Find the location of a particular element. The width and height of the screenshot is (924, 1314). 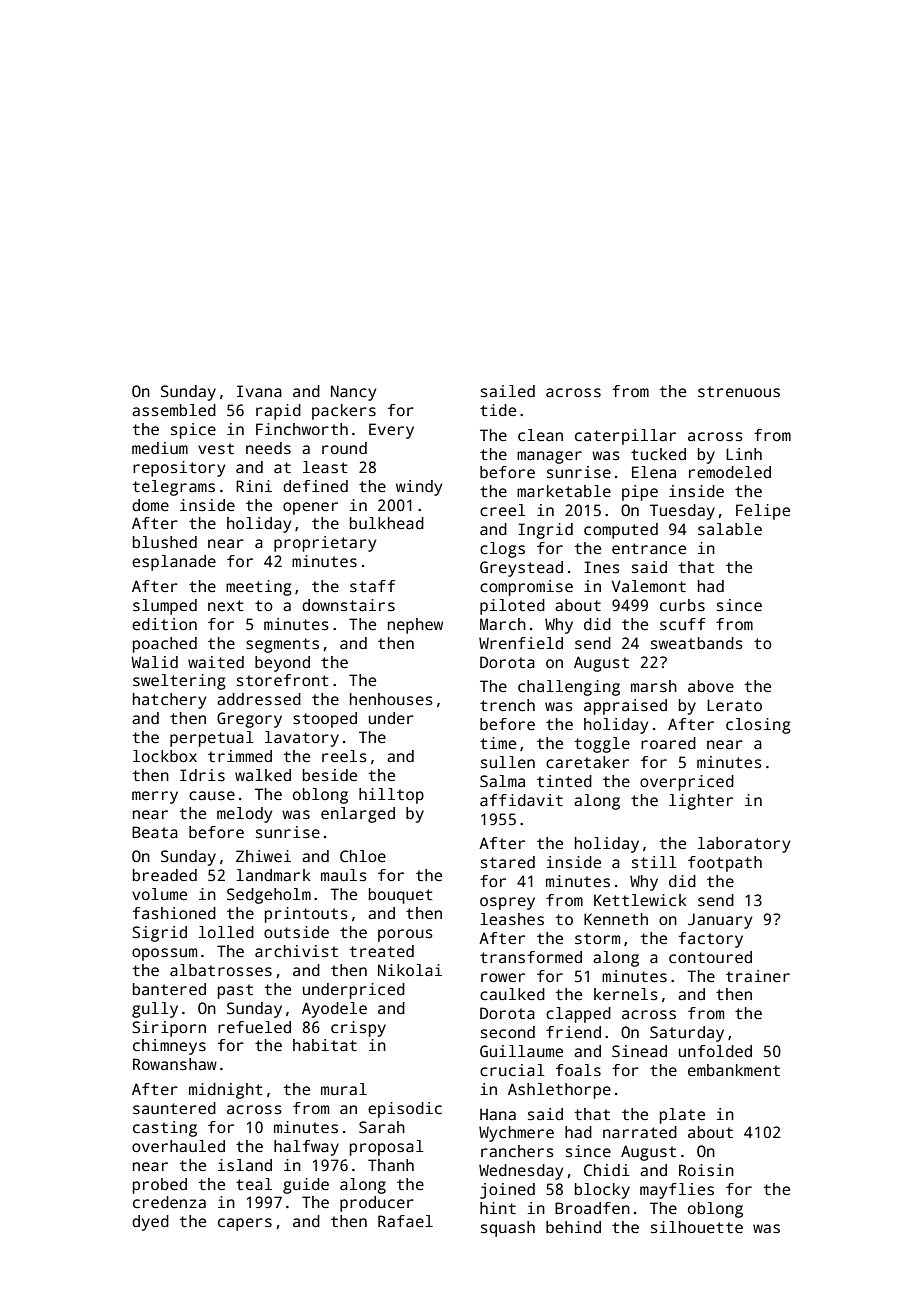

strenuous is located at coordinates (739, 392).
